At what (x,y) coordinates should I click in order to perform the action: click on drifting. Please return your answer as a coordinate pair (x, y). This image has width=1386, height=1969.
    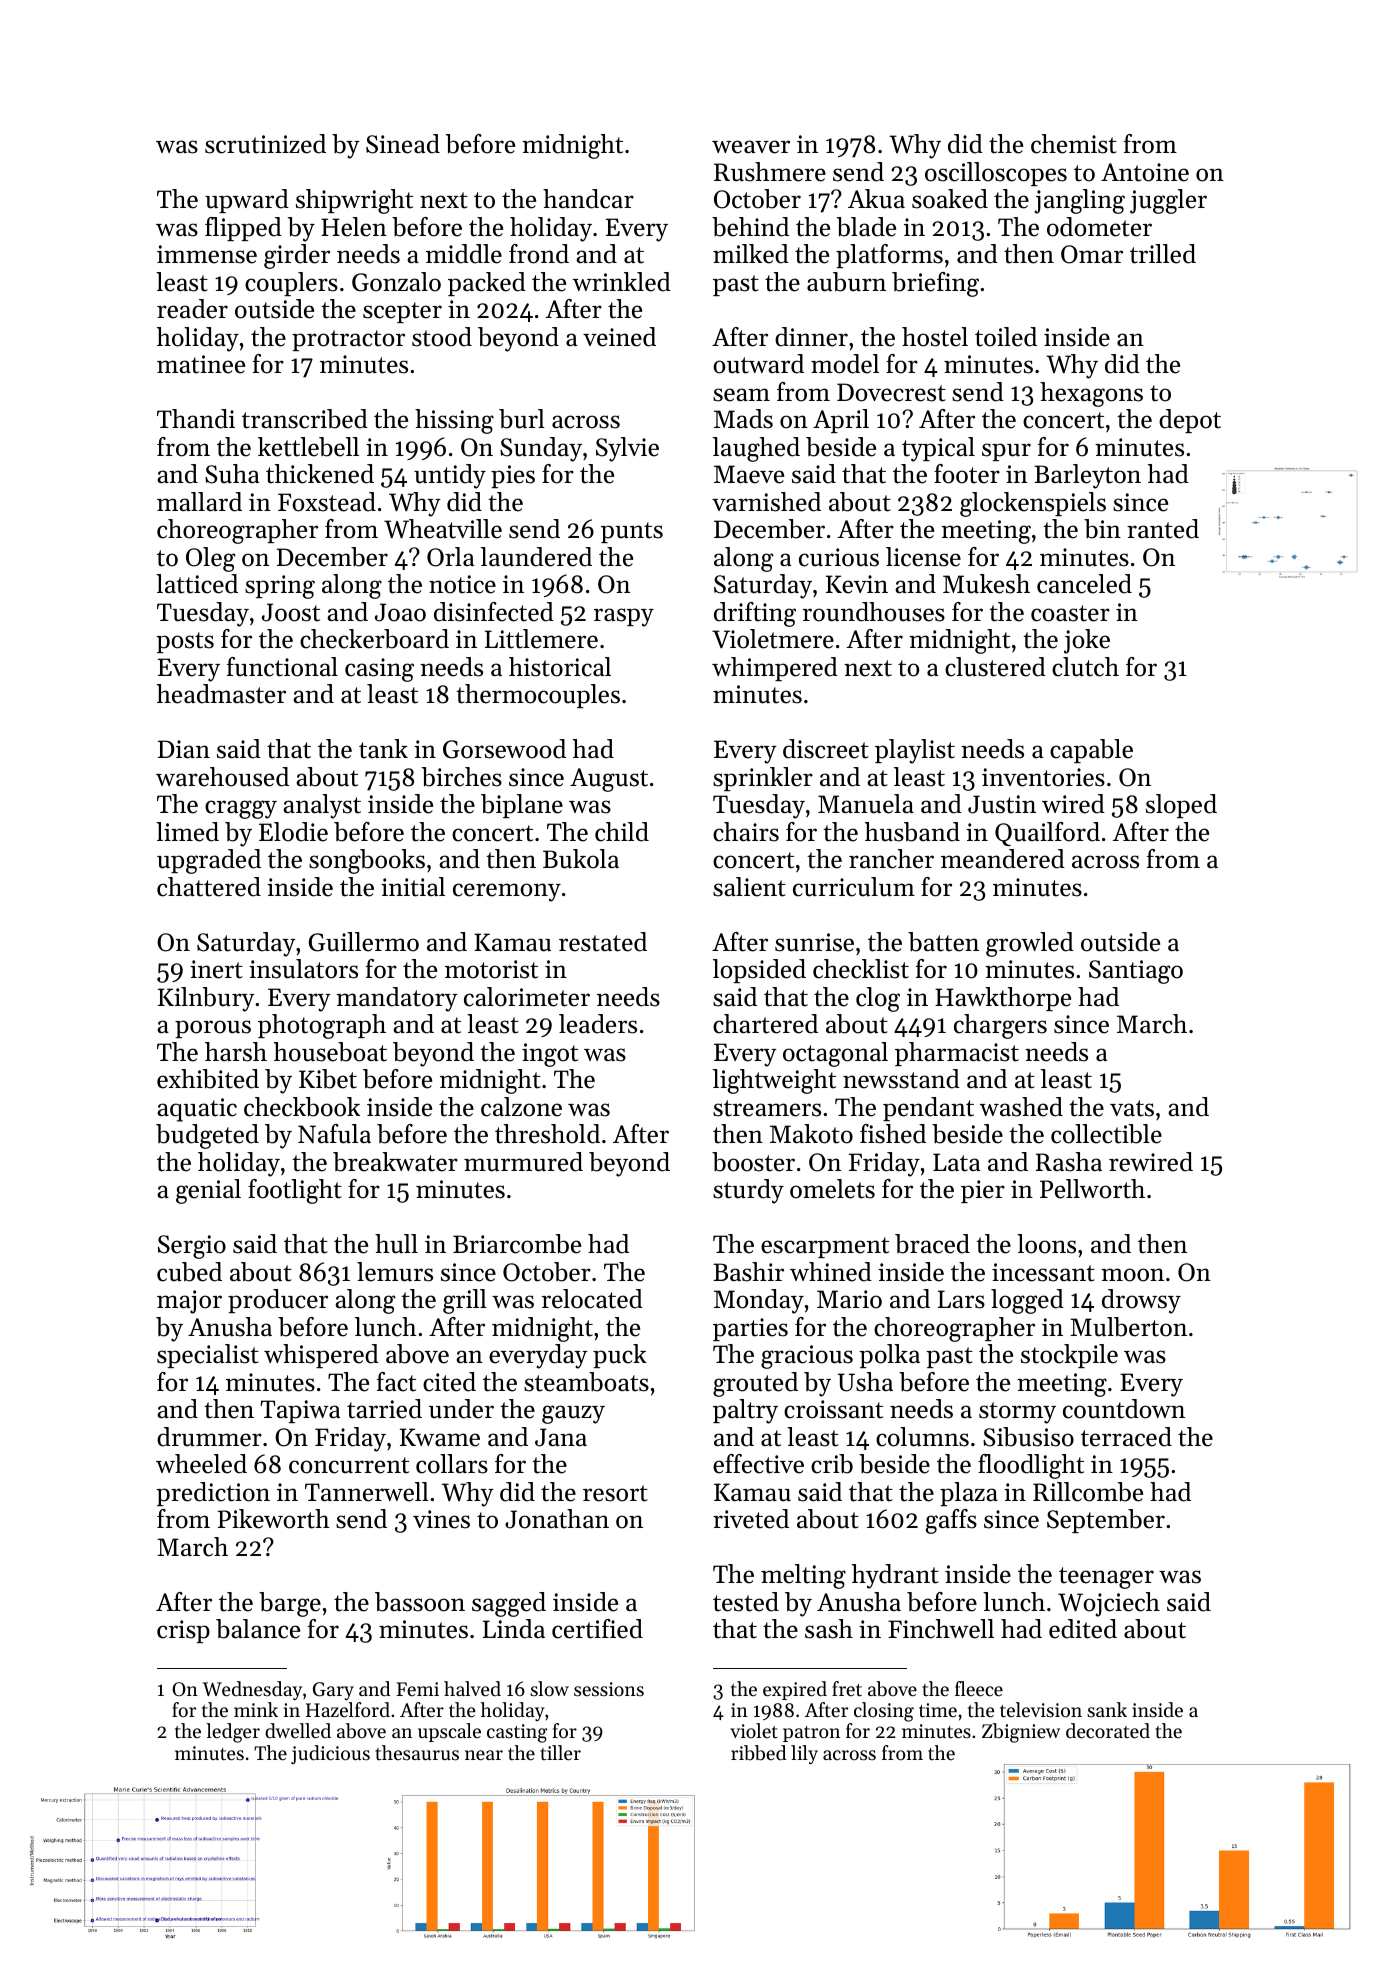
    Looking at the image, I should click on (755, 614).
